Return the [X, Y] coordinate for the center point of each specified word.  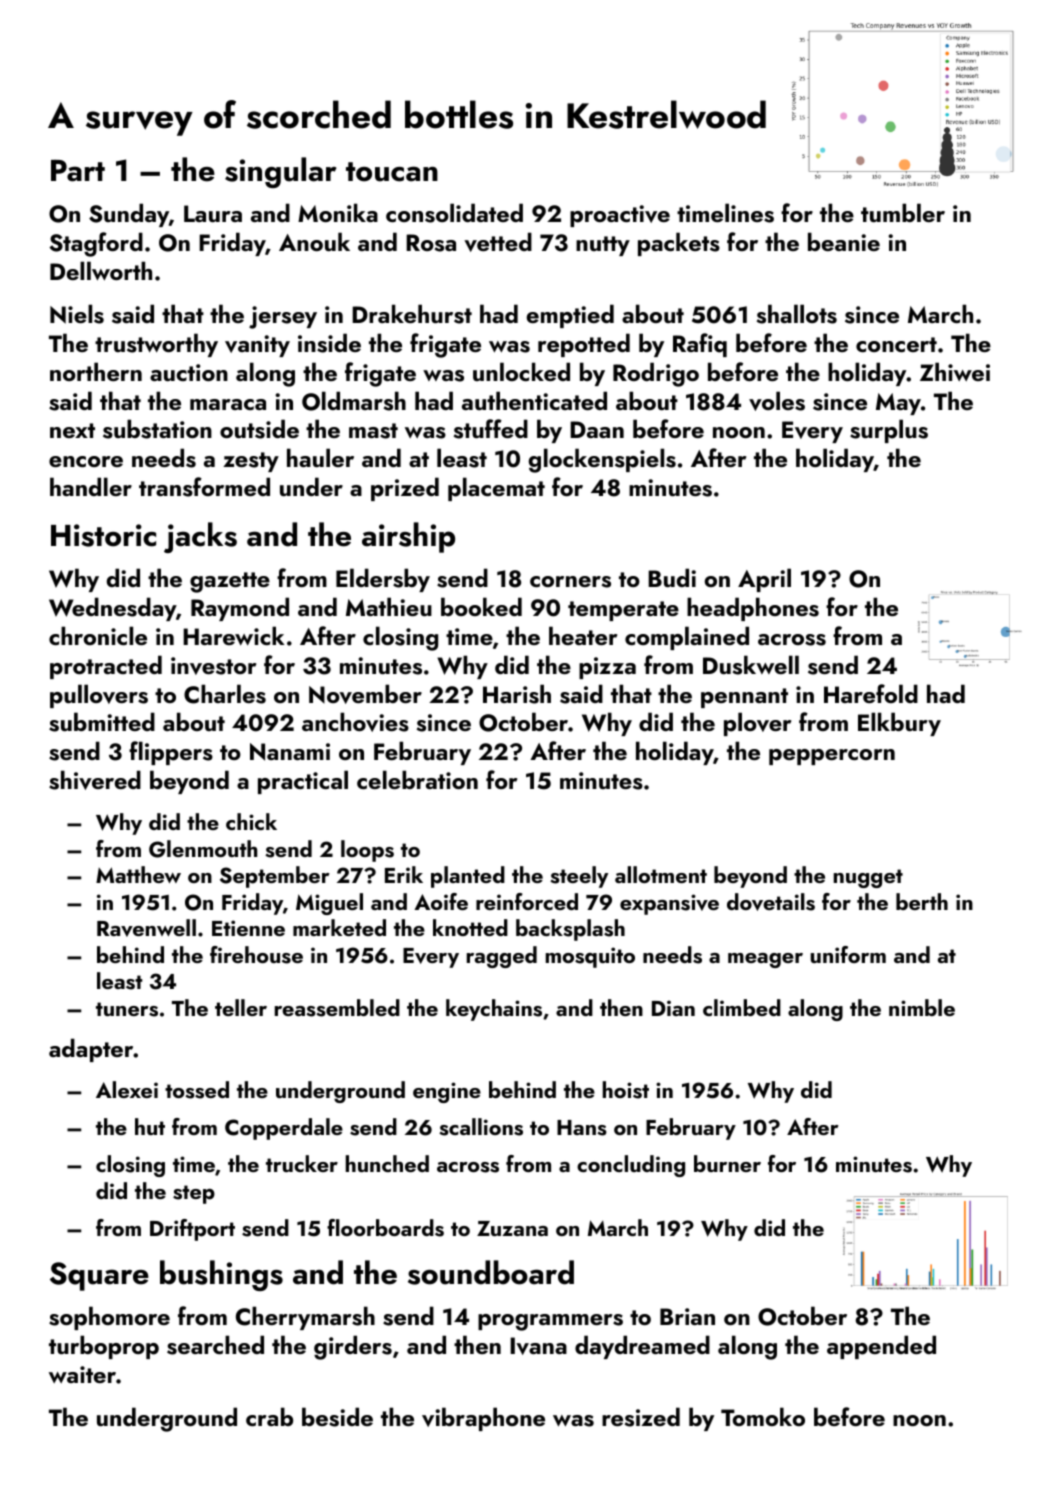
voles [777, 401]
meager [765, 960]
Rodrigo [656, 374]
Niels [77, 314]
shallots [797, 314]
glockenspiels [602, 460]
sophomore [109, 1318]
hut [150, 1126]
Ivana [538, 1346]
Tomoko [763, 1416]
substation [157, 429]
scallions [481, 1127]
